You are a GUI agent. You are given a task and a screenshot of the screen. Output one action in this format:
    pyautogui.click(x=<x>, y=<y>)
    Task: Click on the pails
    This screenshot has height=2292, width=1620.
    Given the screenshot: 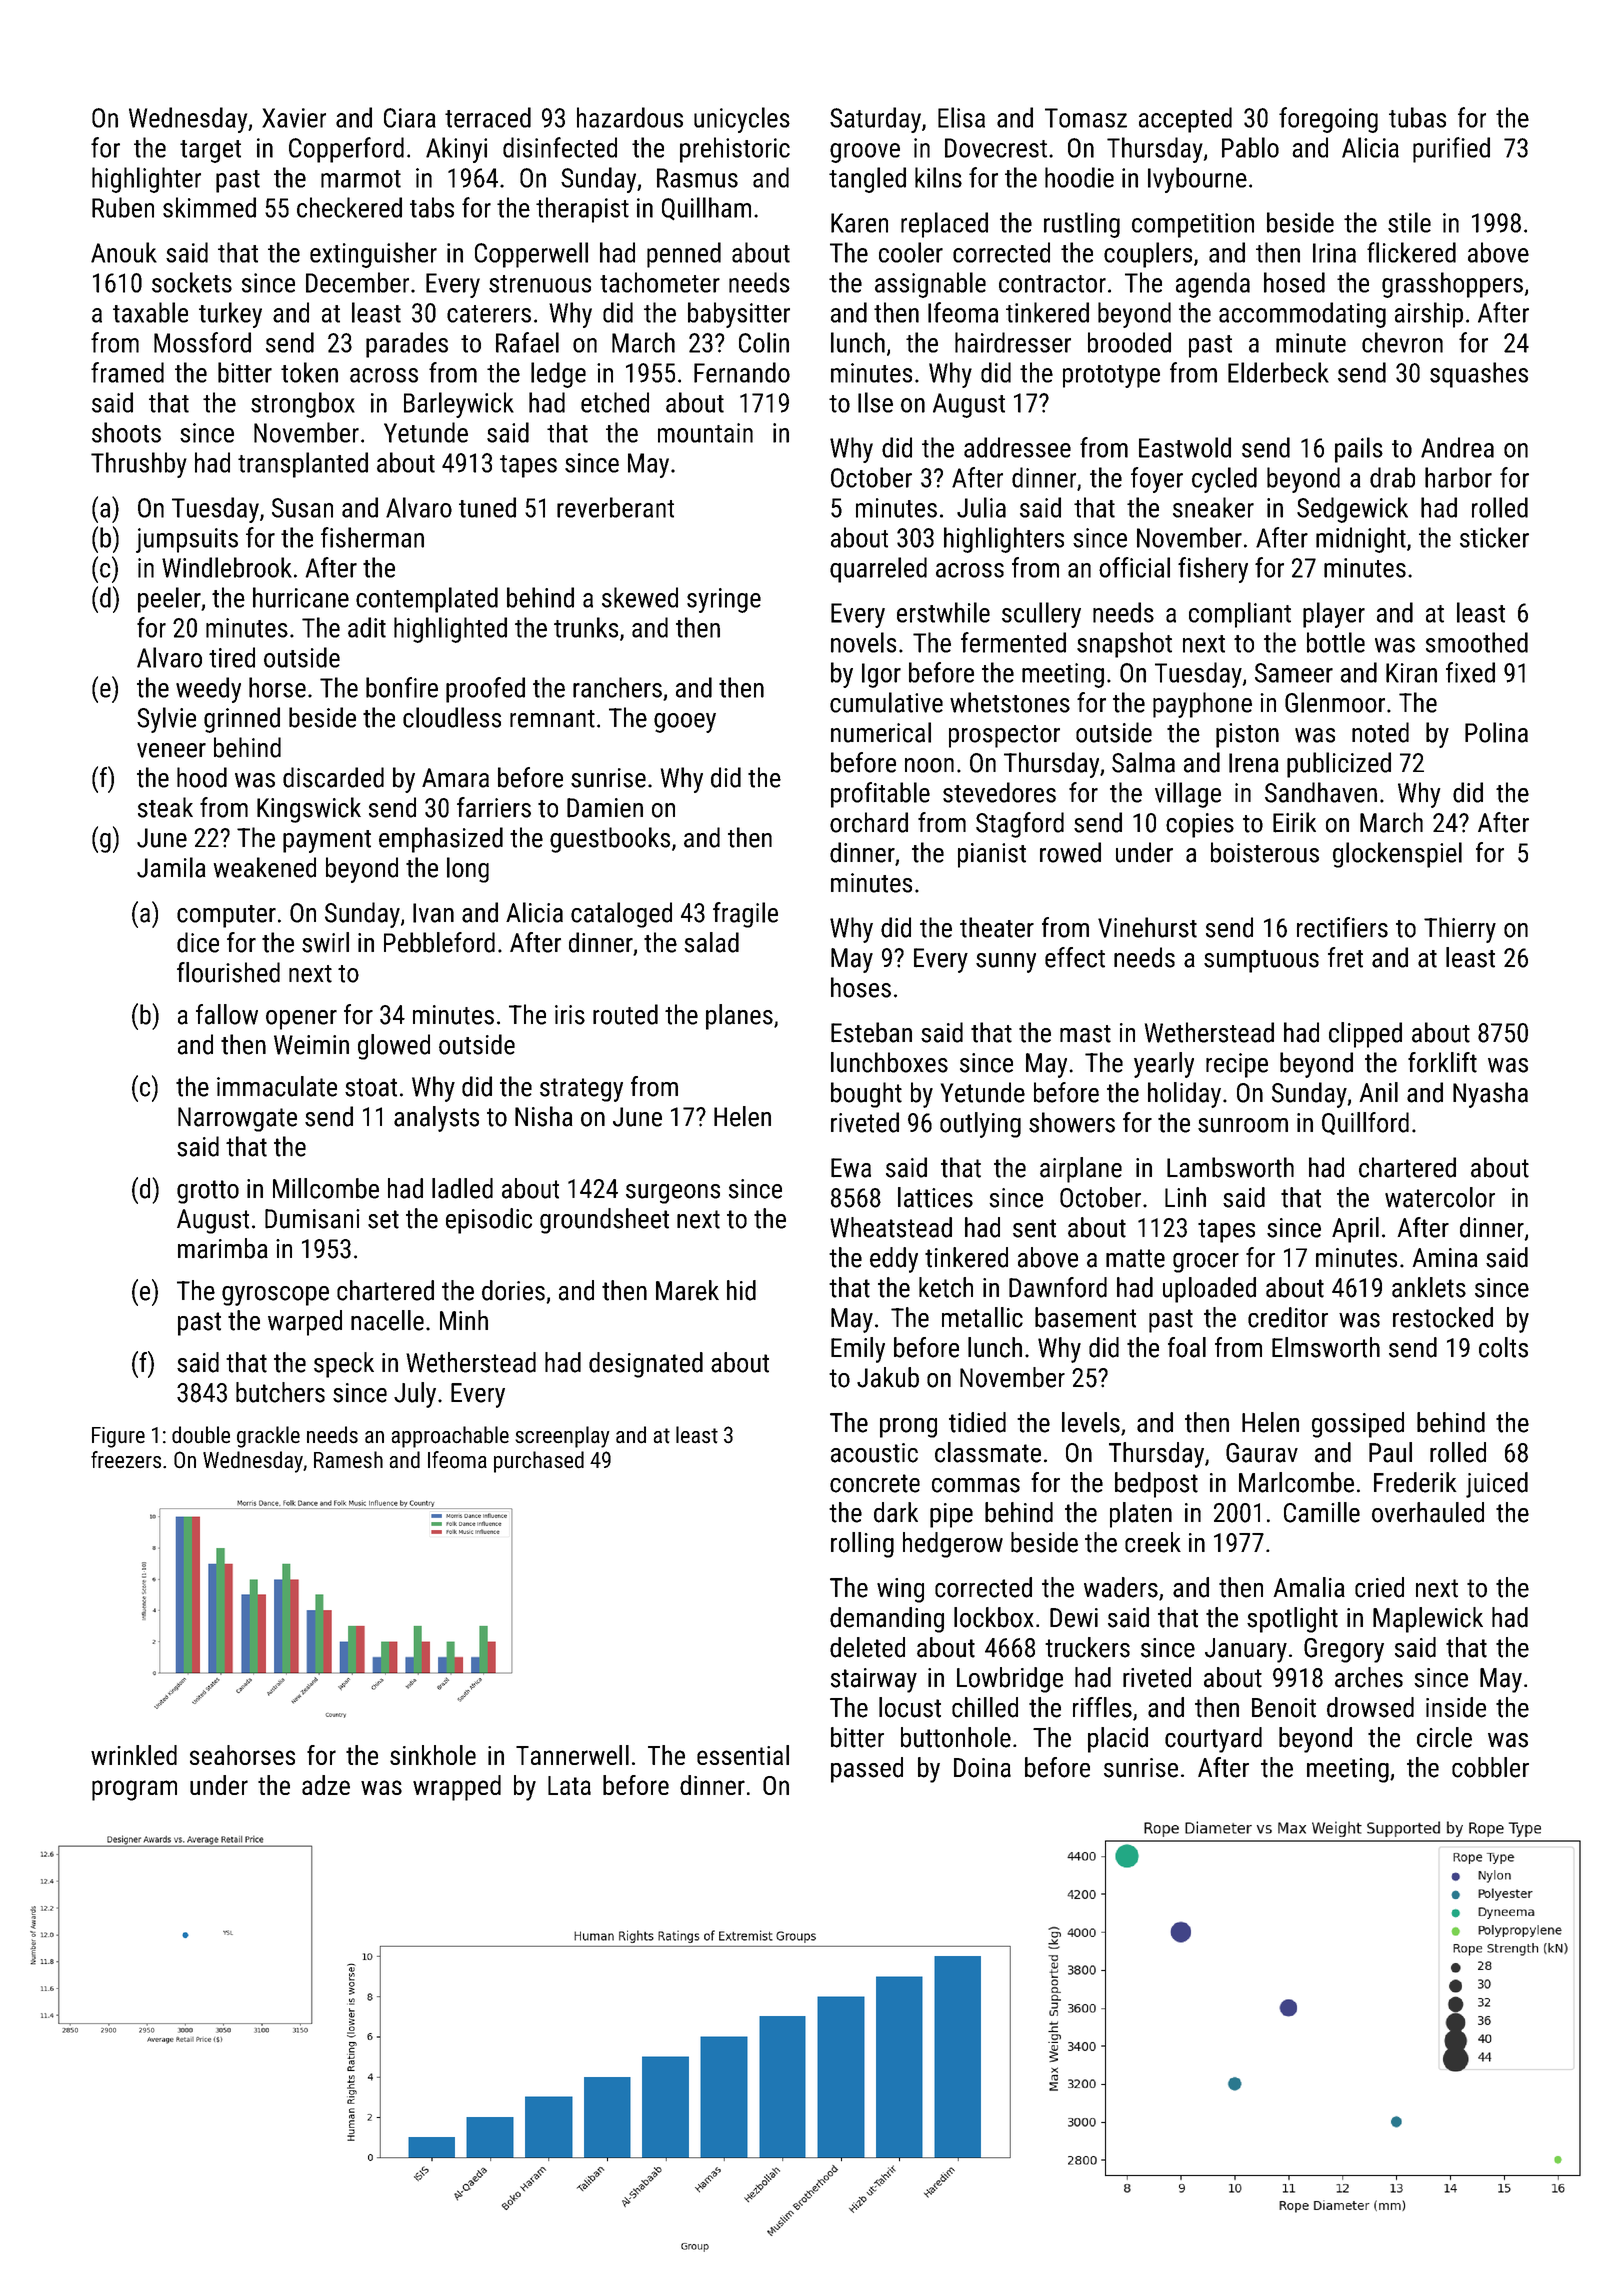 What is the action you would take?
    pyautogui.click(x=1359, y=450)
